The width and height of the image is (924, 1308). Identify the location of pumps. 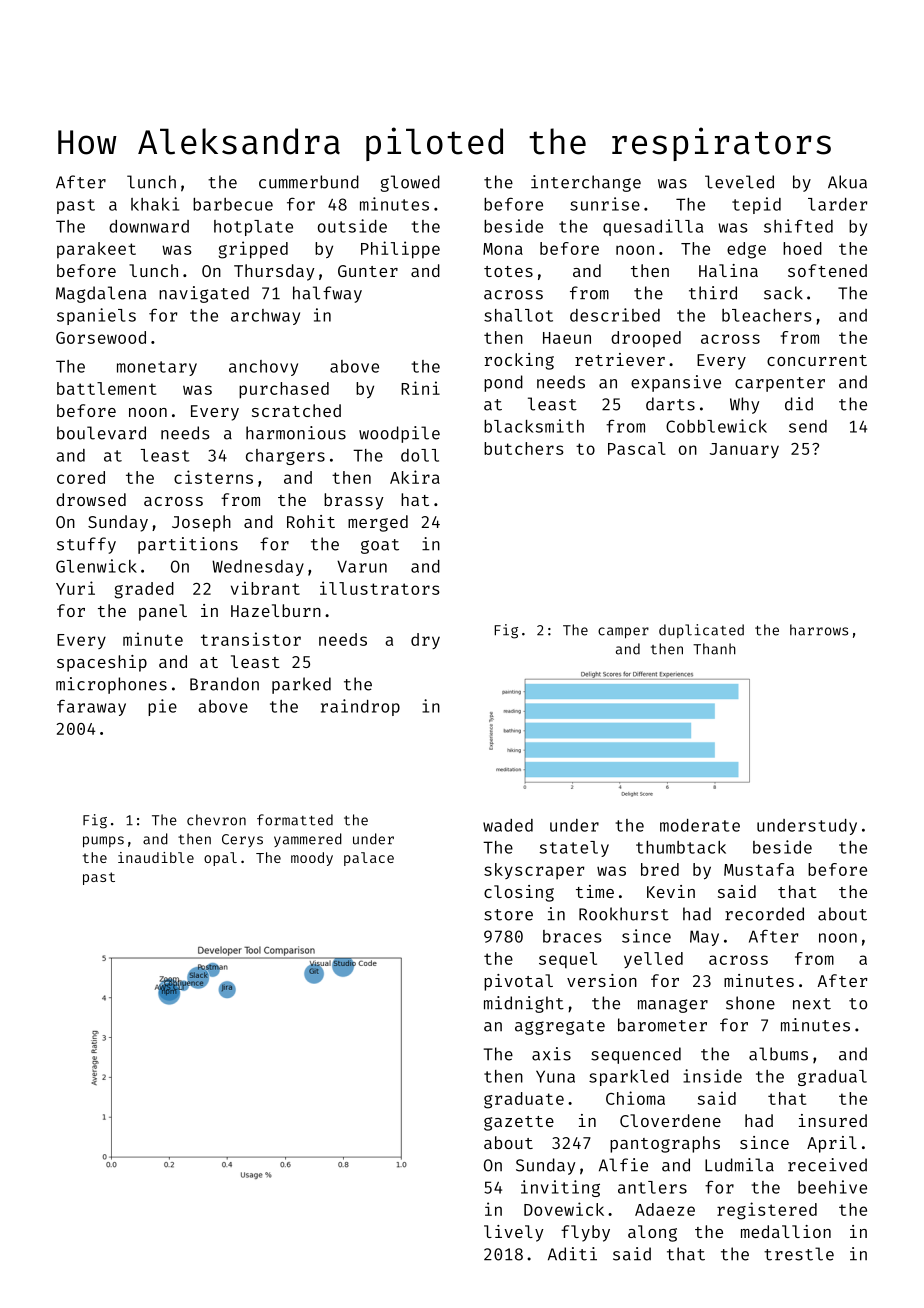
(103, 842).
